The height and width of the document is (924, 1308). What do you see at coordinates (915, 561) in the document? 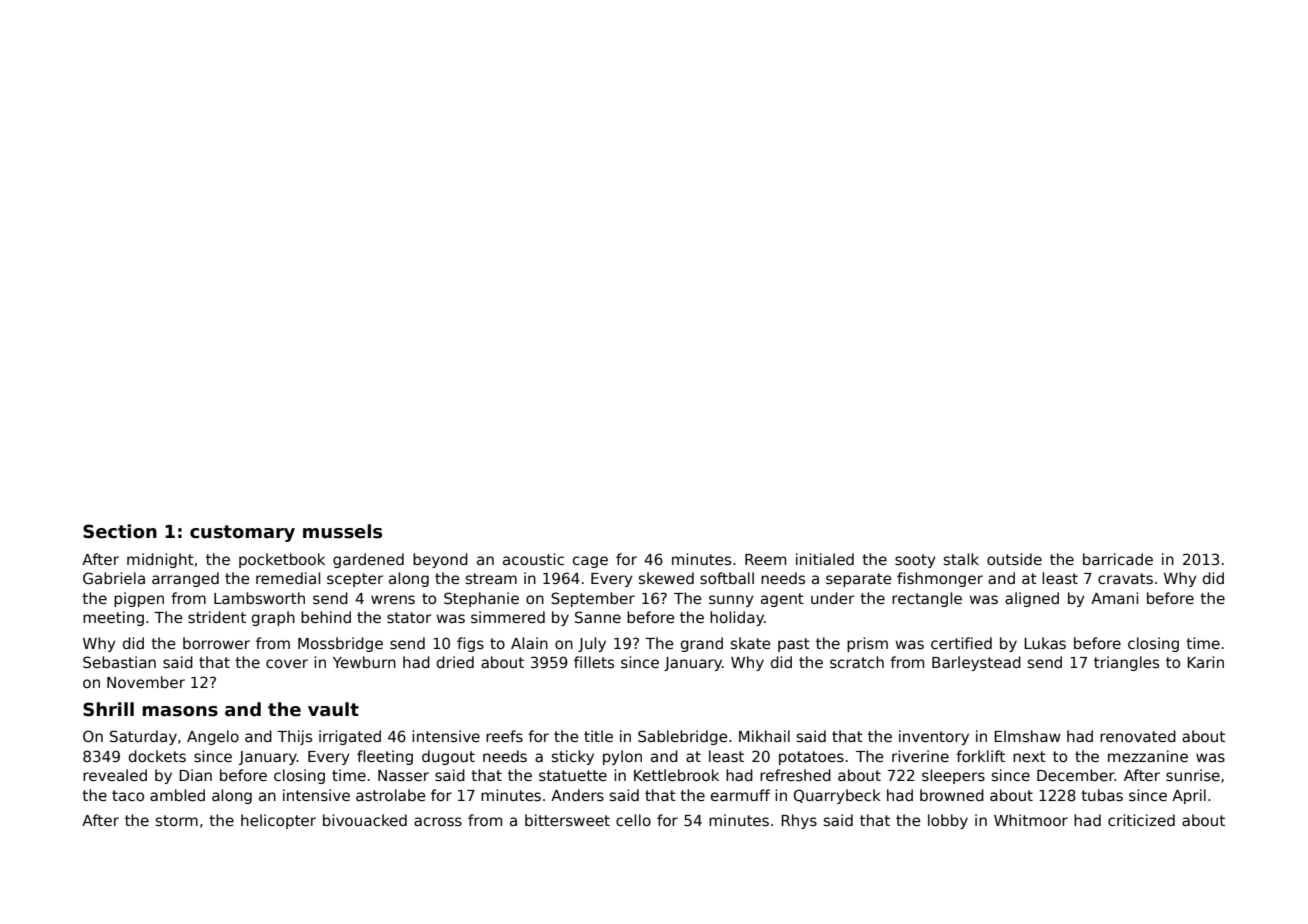
I see `sooty` at bounding box center [915, 561].
